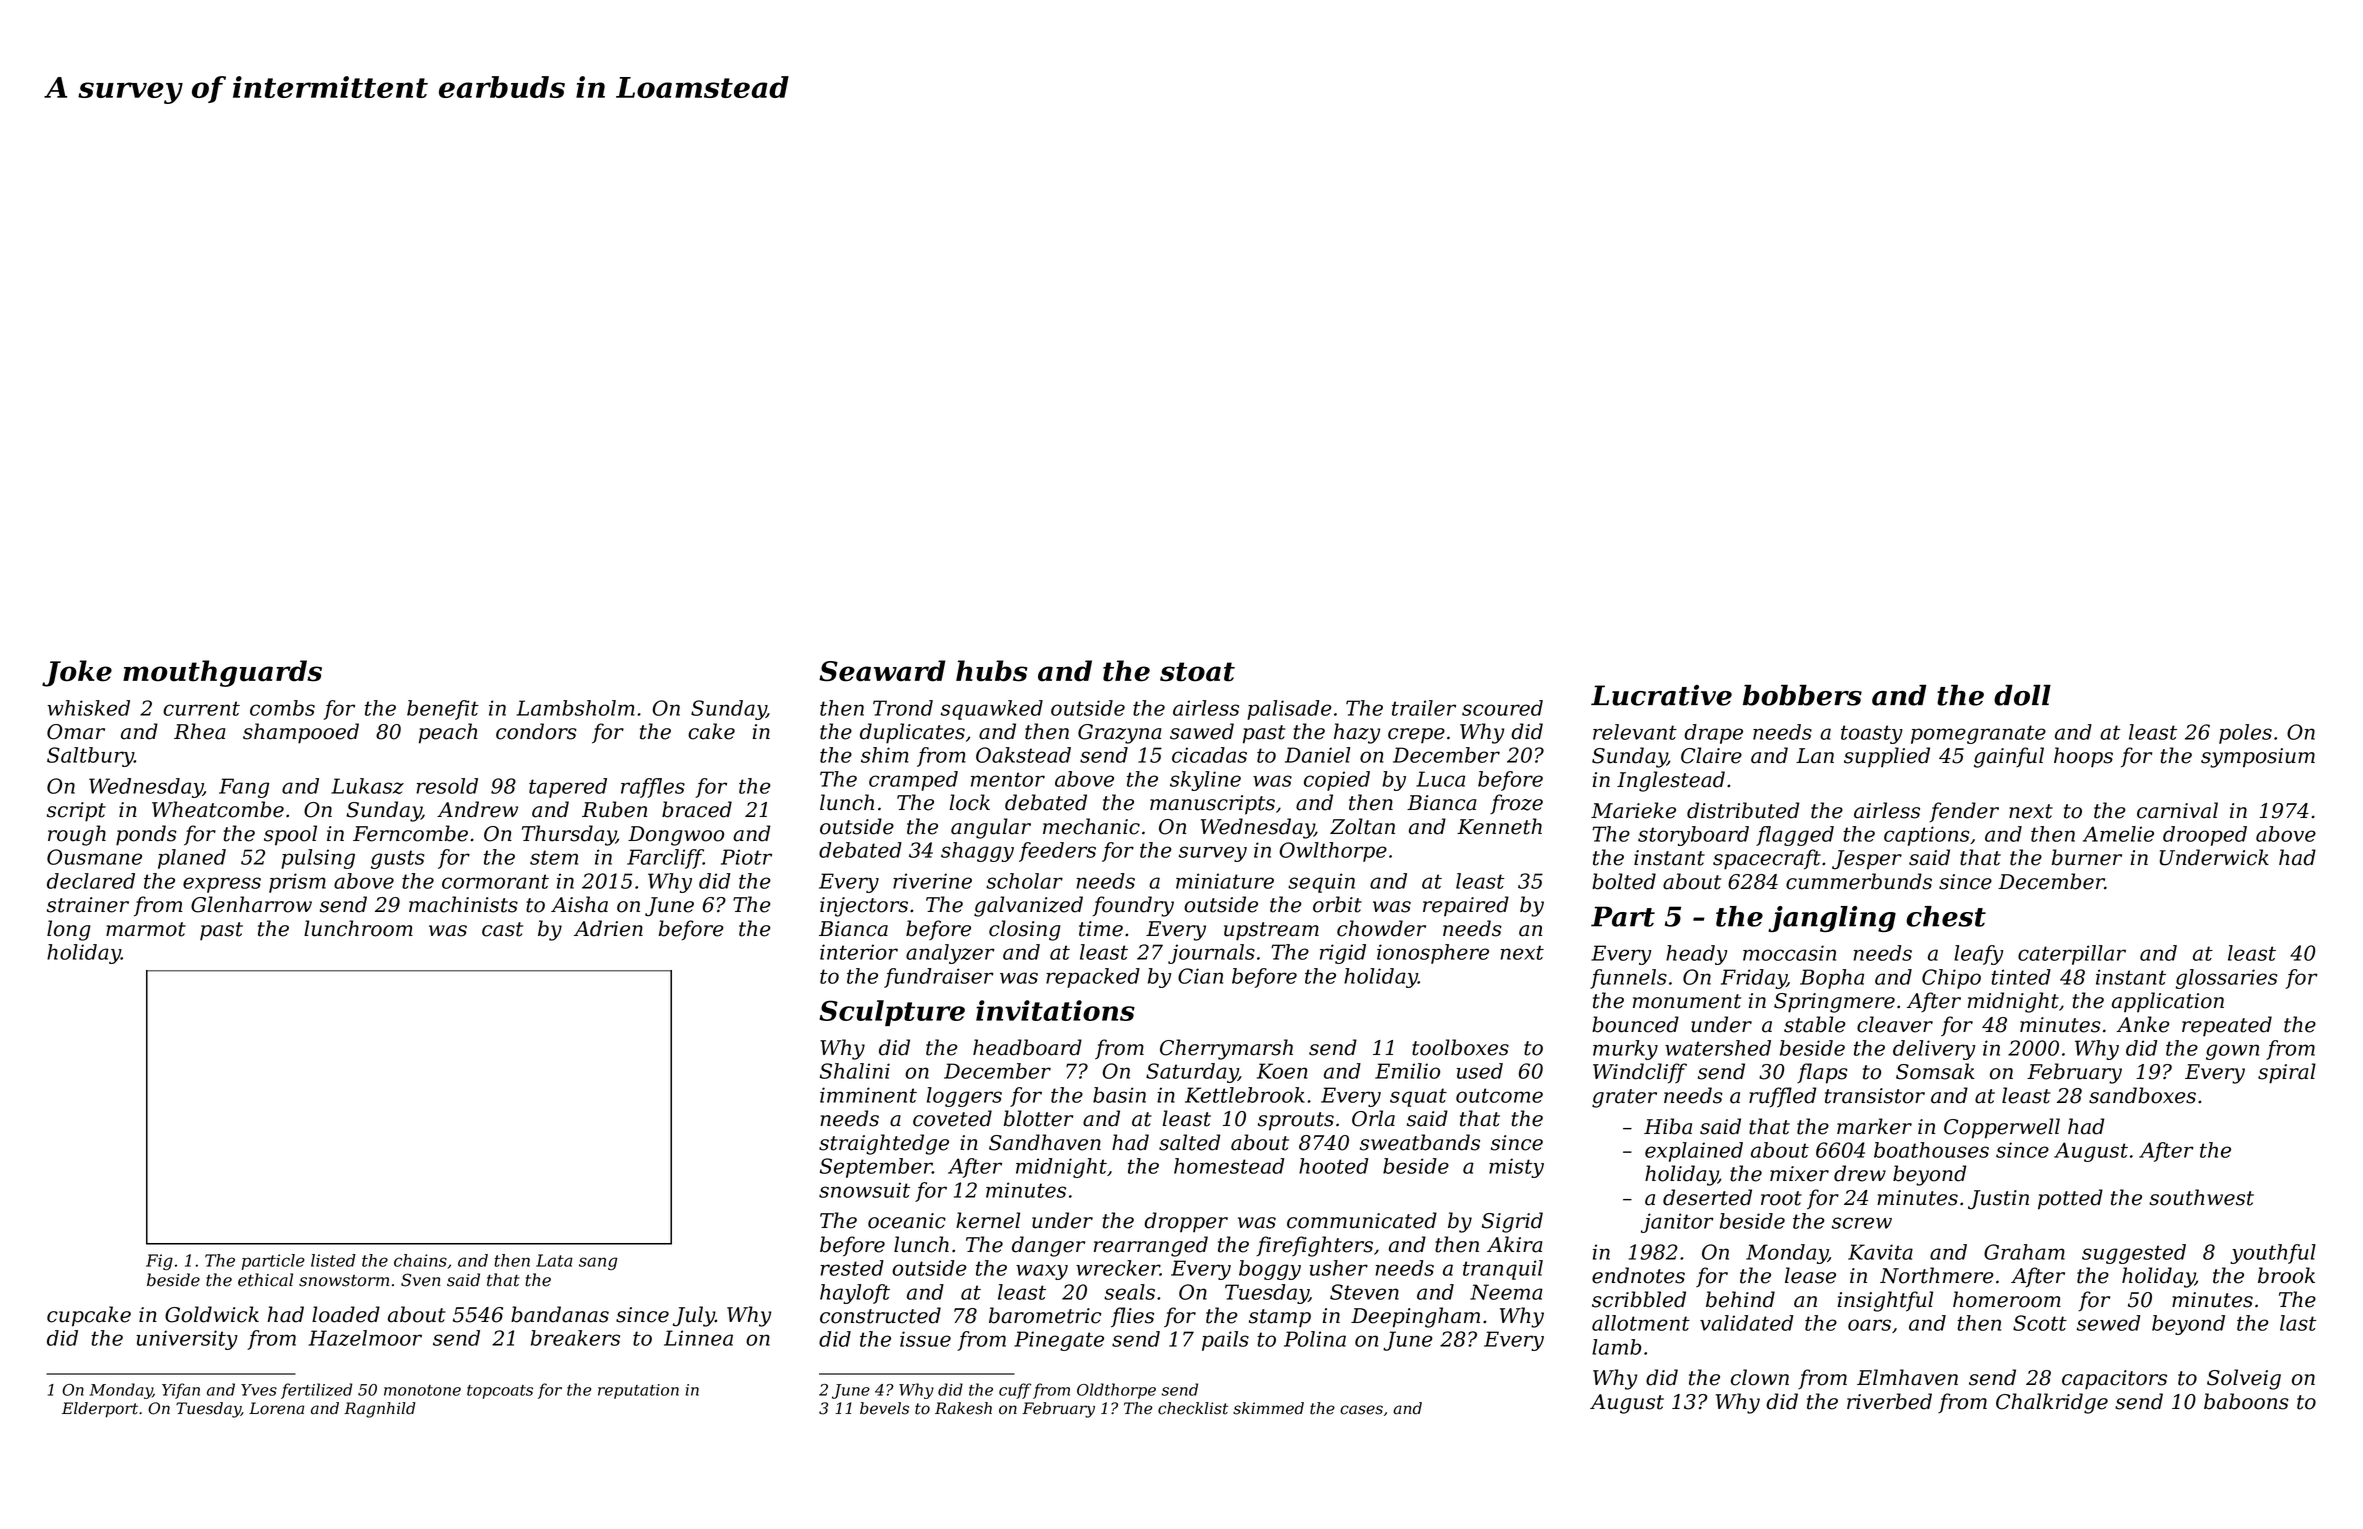 Image resolution: width=2363 pixels, height=1529 pixels. Describe the element at coordinates (333, 1260) in the page. I see `listed` at that location.
